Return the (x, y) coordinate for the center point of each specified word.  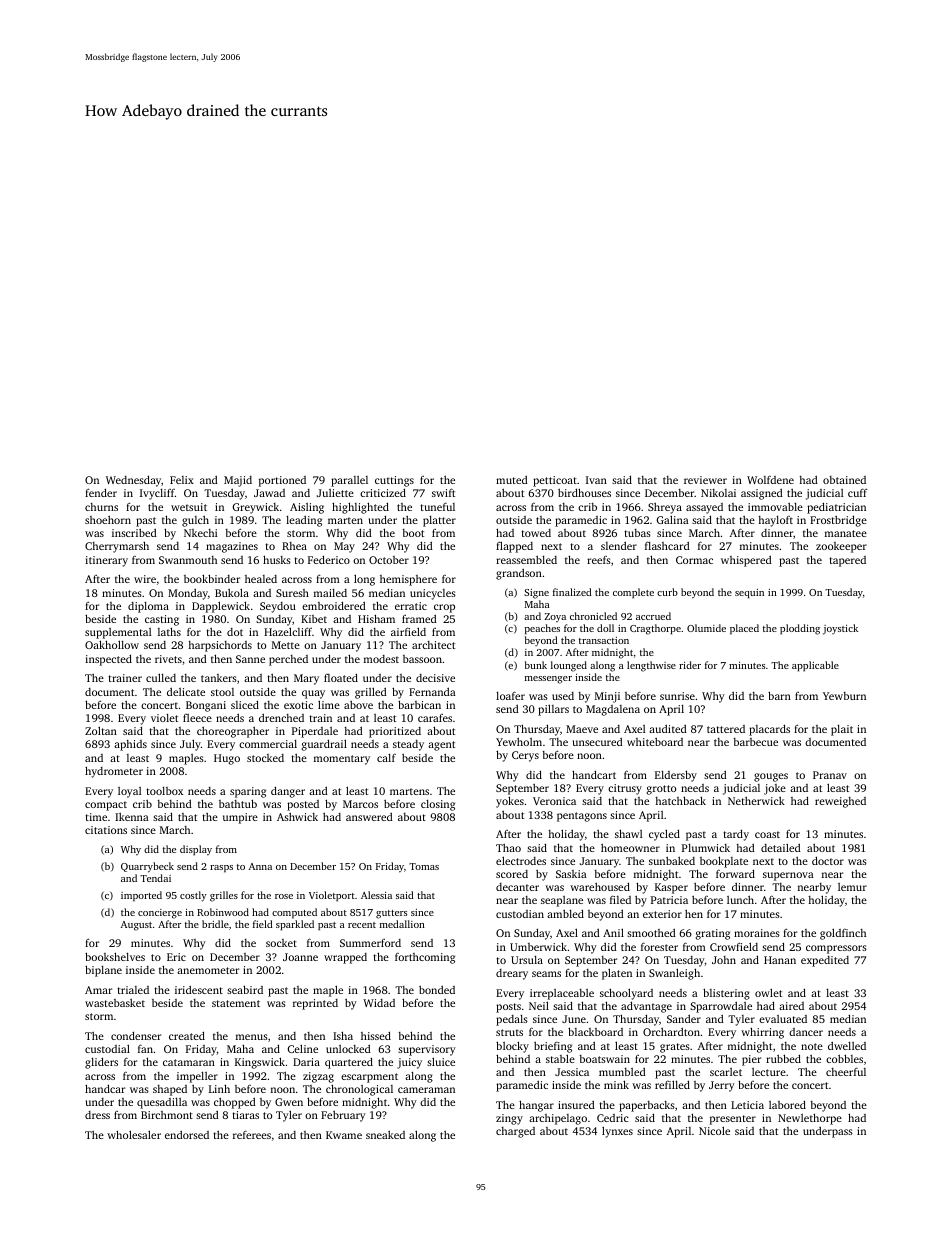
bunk (536, 665)
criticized (383, 493)
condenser (136, 1035)
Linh (219, 1088)
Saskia (571, 874)
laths (169, 631)
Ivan (596, 480)
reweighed (840, 802)
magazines (232, 547)
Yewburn (844, 696)
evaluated (783, 1019)
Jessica (572, 1072)
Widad (379, 1003)
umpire (240, 818)
